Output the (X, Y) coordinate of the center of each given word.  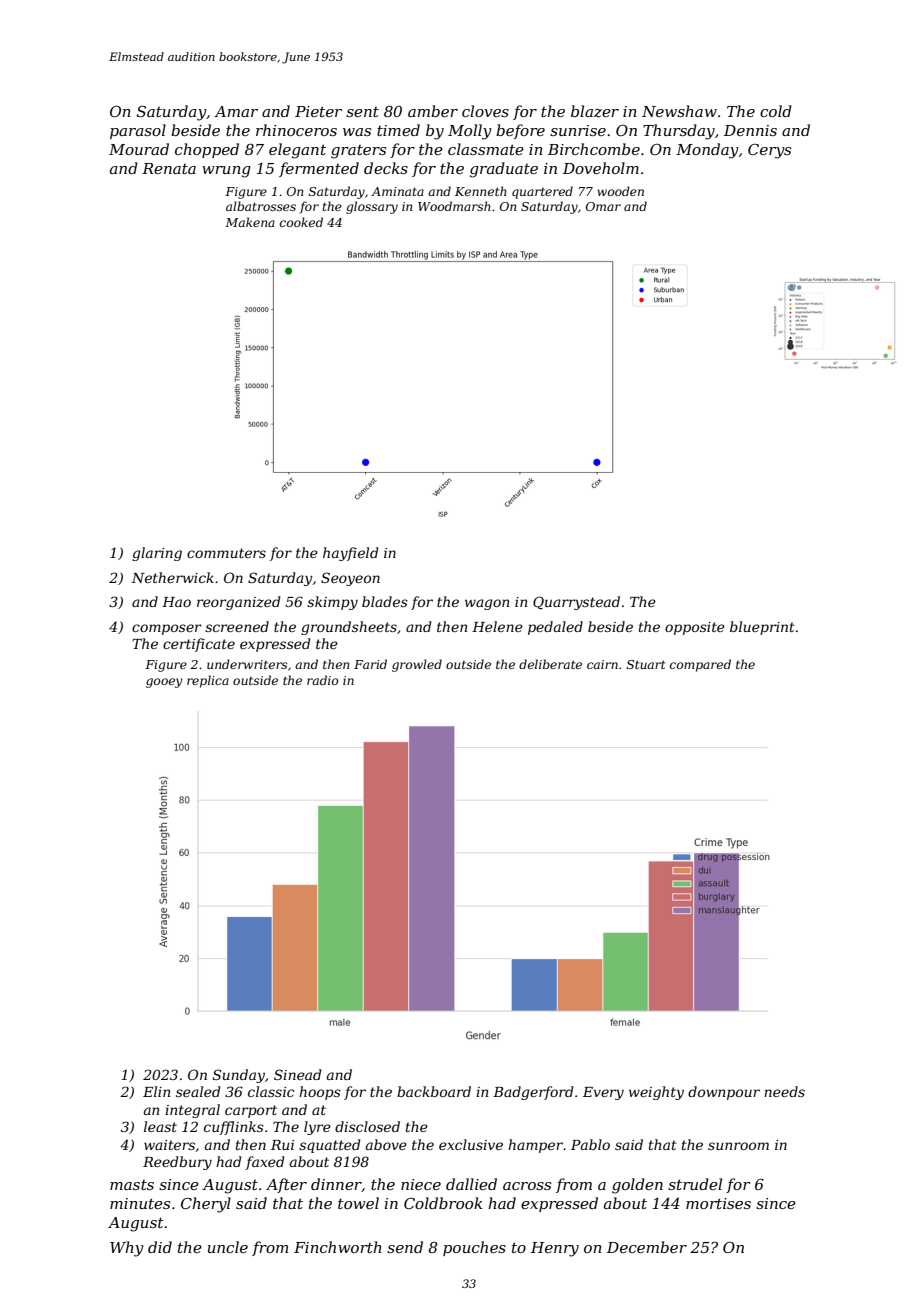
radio (322, 680)
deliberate (550, 664)
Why (127, 1249)
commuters (226, 553)
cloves (485, 111)
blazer (595, 111)
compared (700, 665)
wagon (487, 604)
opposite (695, 628)
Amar (236, 111)
